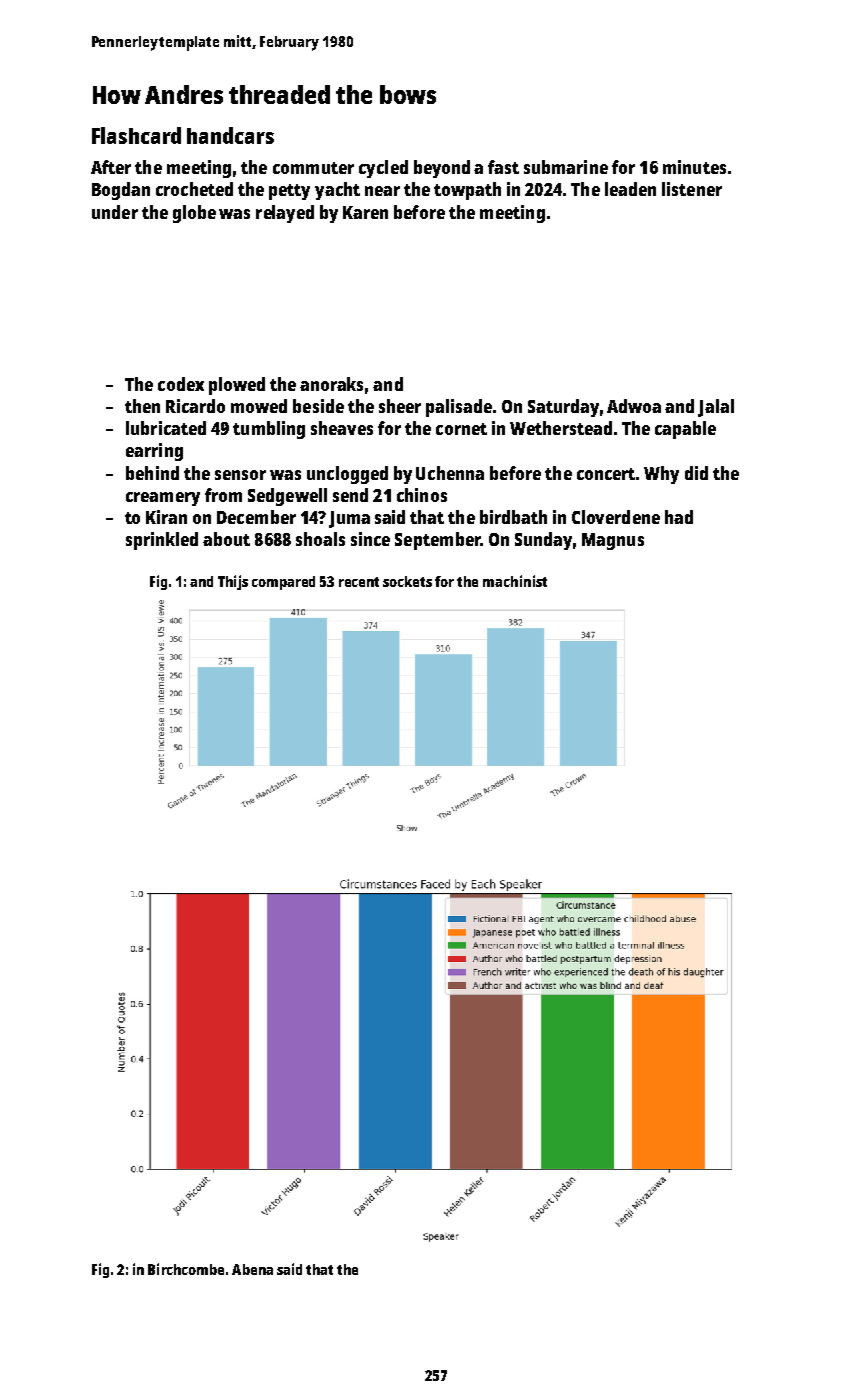  What do you see at coordinates (630, 189) in the page?
I see `leaden` at bounding box center [630, 189].
